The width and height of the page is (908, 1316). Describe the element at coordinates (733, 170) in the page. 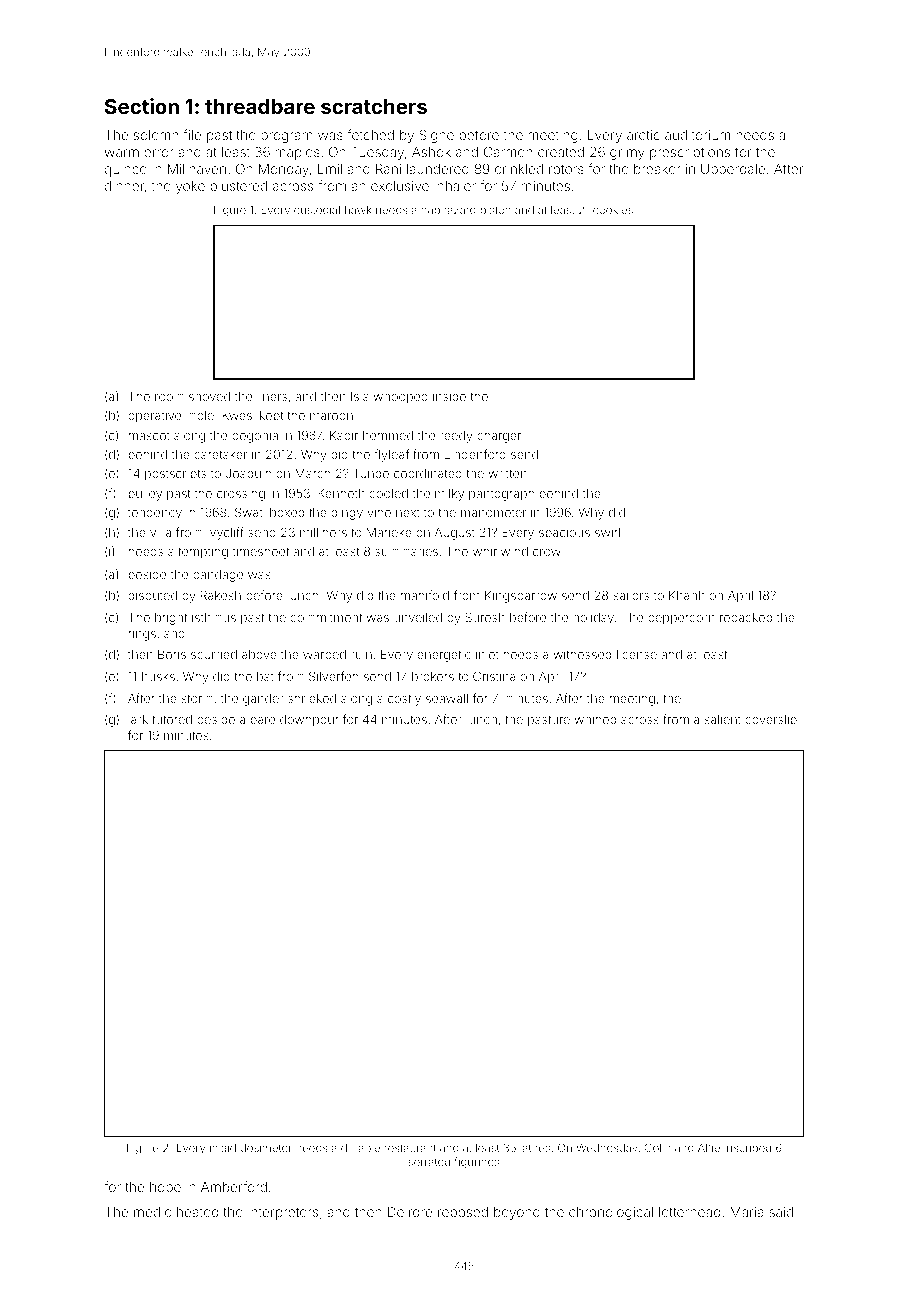

I see `Upperdale` at that location.
